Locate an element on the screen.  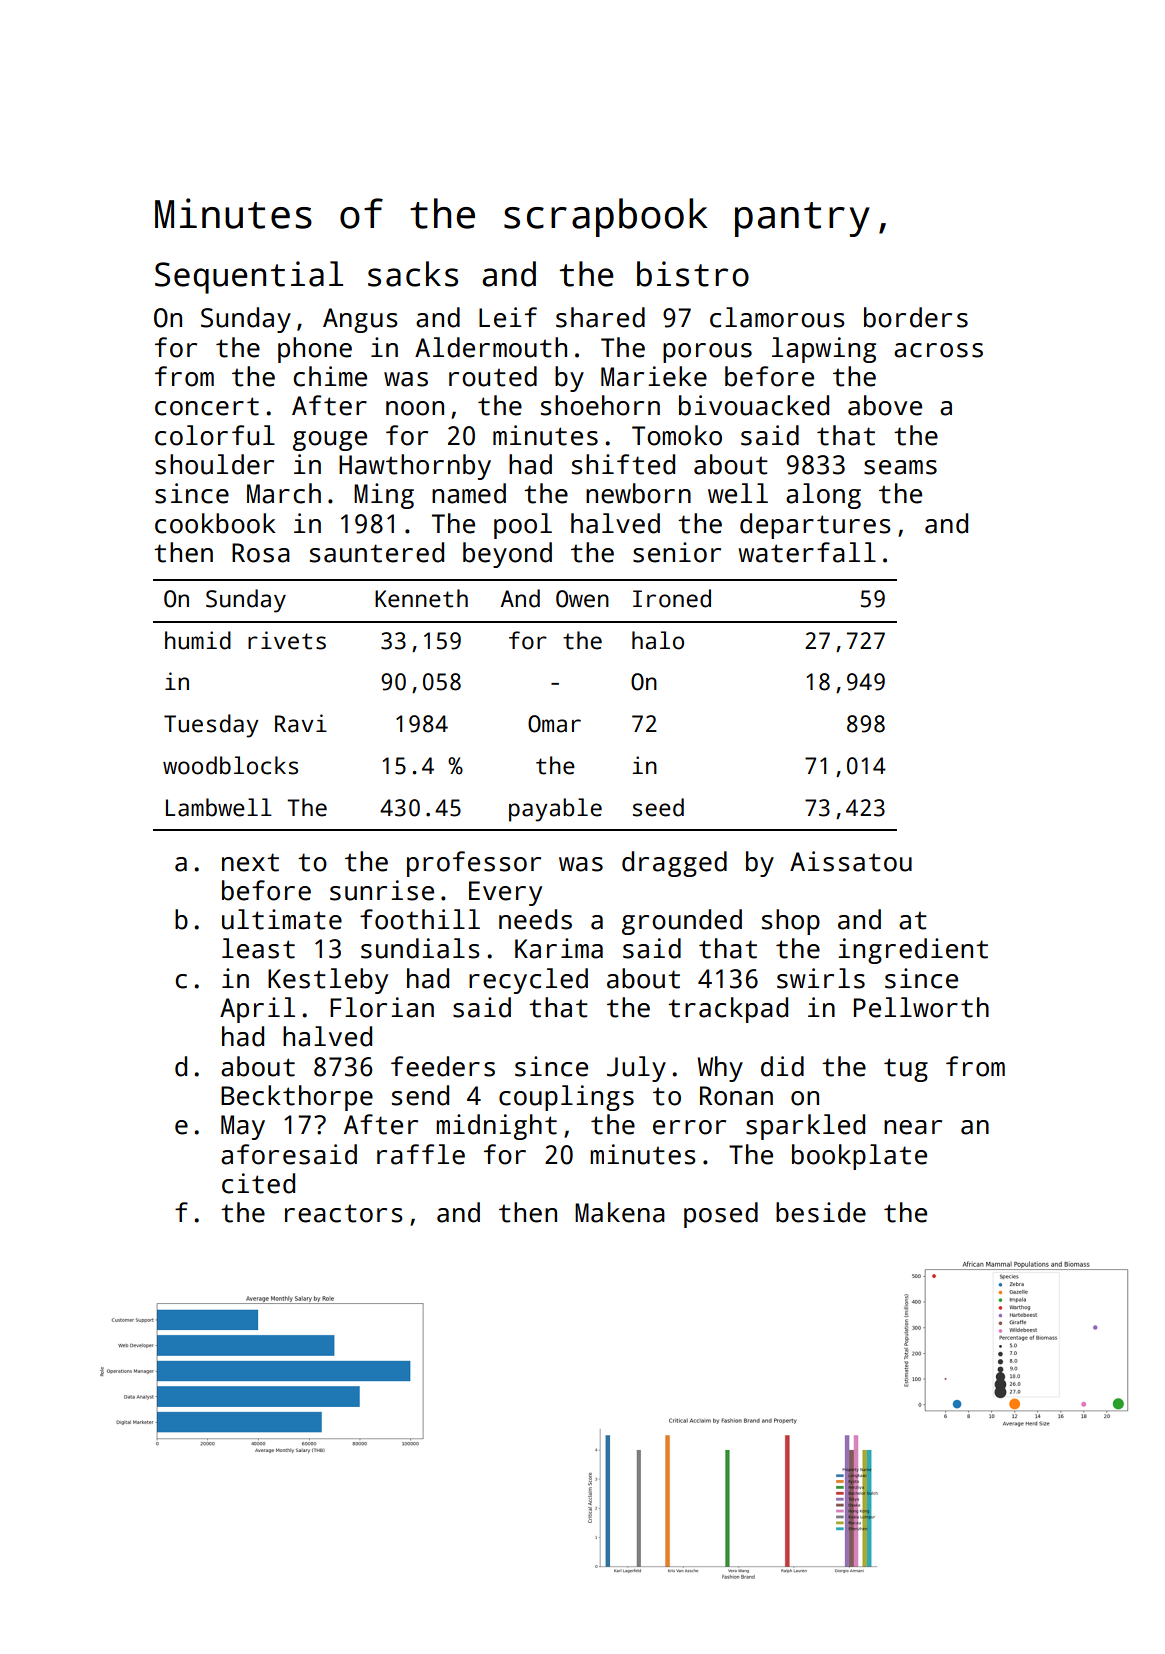
cited is located at coordinates (258, 1183).
